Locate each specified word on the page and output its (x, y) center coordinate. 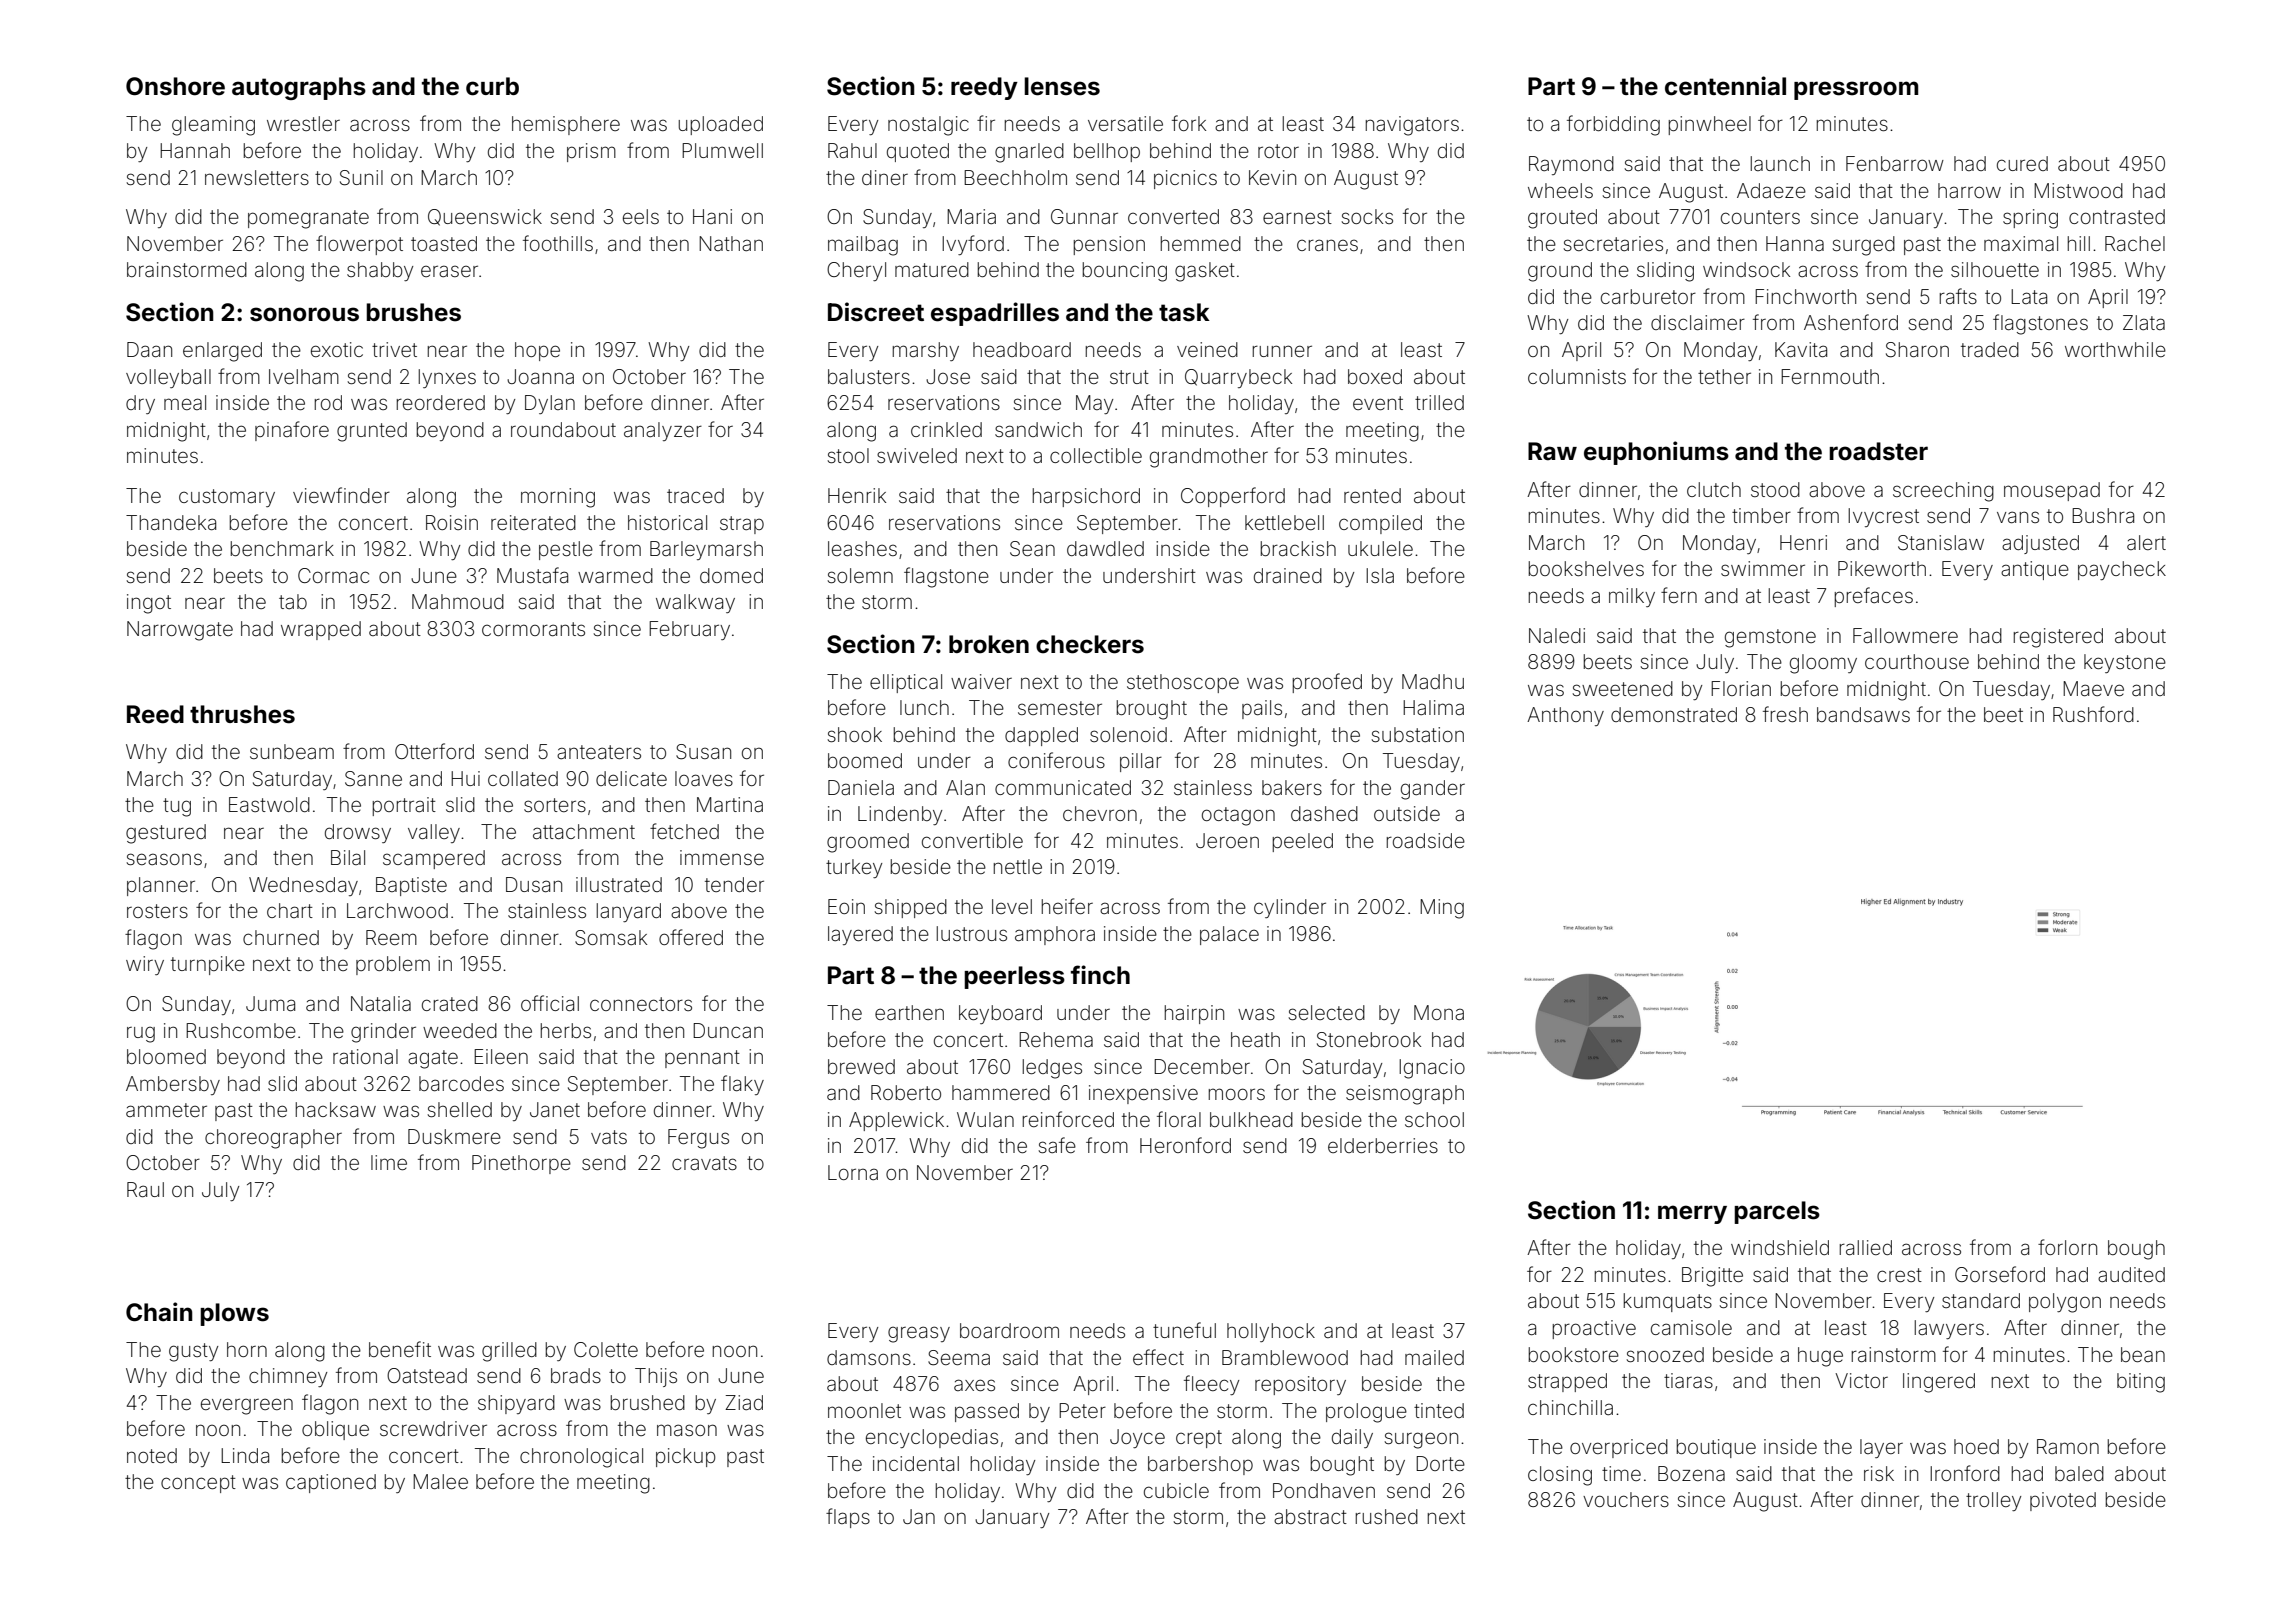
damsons (869, 1357)
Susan (703, 752)
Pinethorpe (521, 1164)
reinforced (1068, 1119)
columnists (1577, 376)
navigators (1412, 126)
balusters (869, 376)
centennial (1725, 86)
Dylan (550, 404)
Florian (1741, 688)
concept (198, 1484)
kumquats (1668, 1302)
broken (989, 644)
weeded (460, 1030)
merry (1692, 1214)
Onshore (175, 86)
